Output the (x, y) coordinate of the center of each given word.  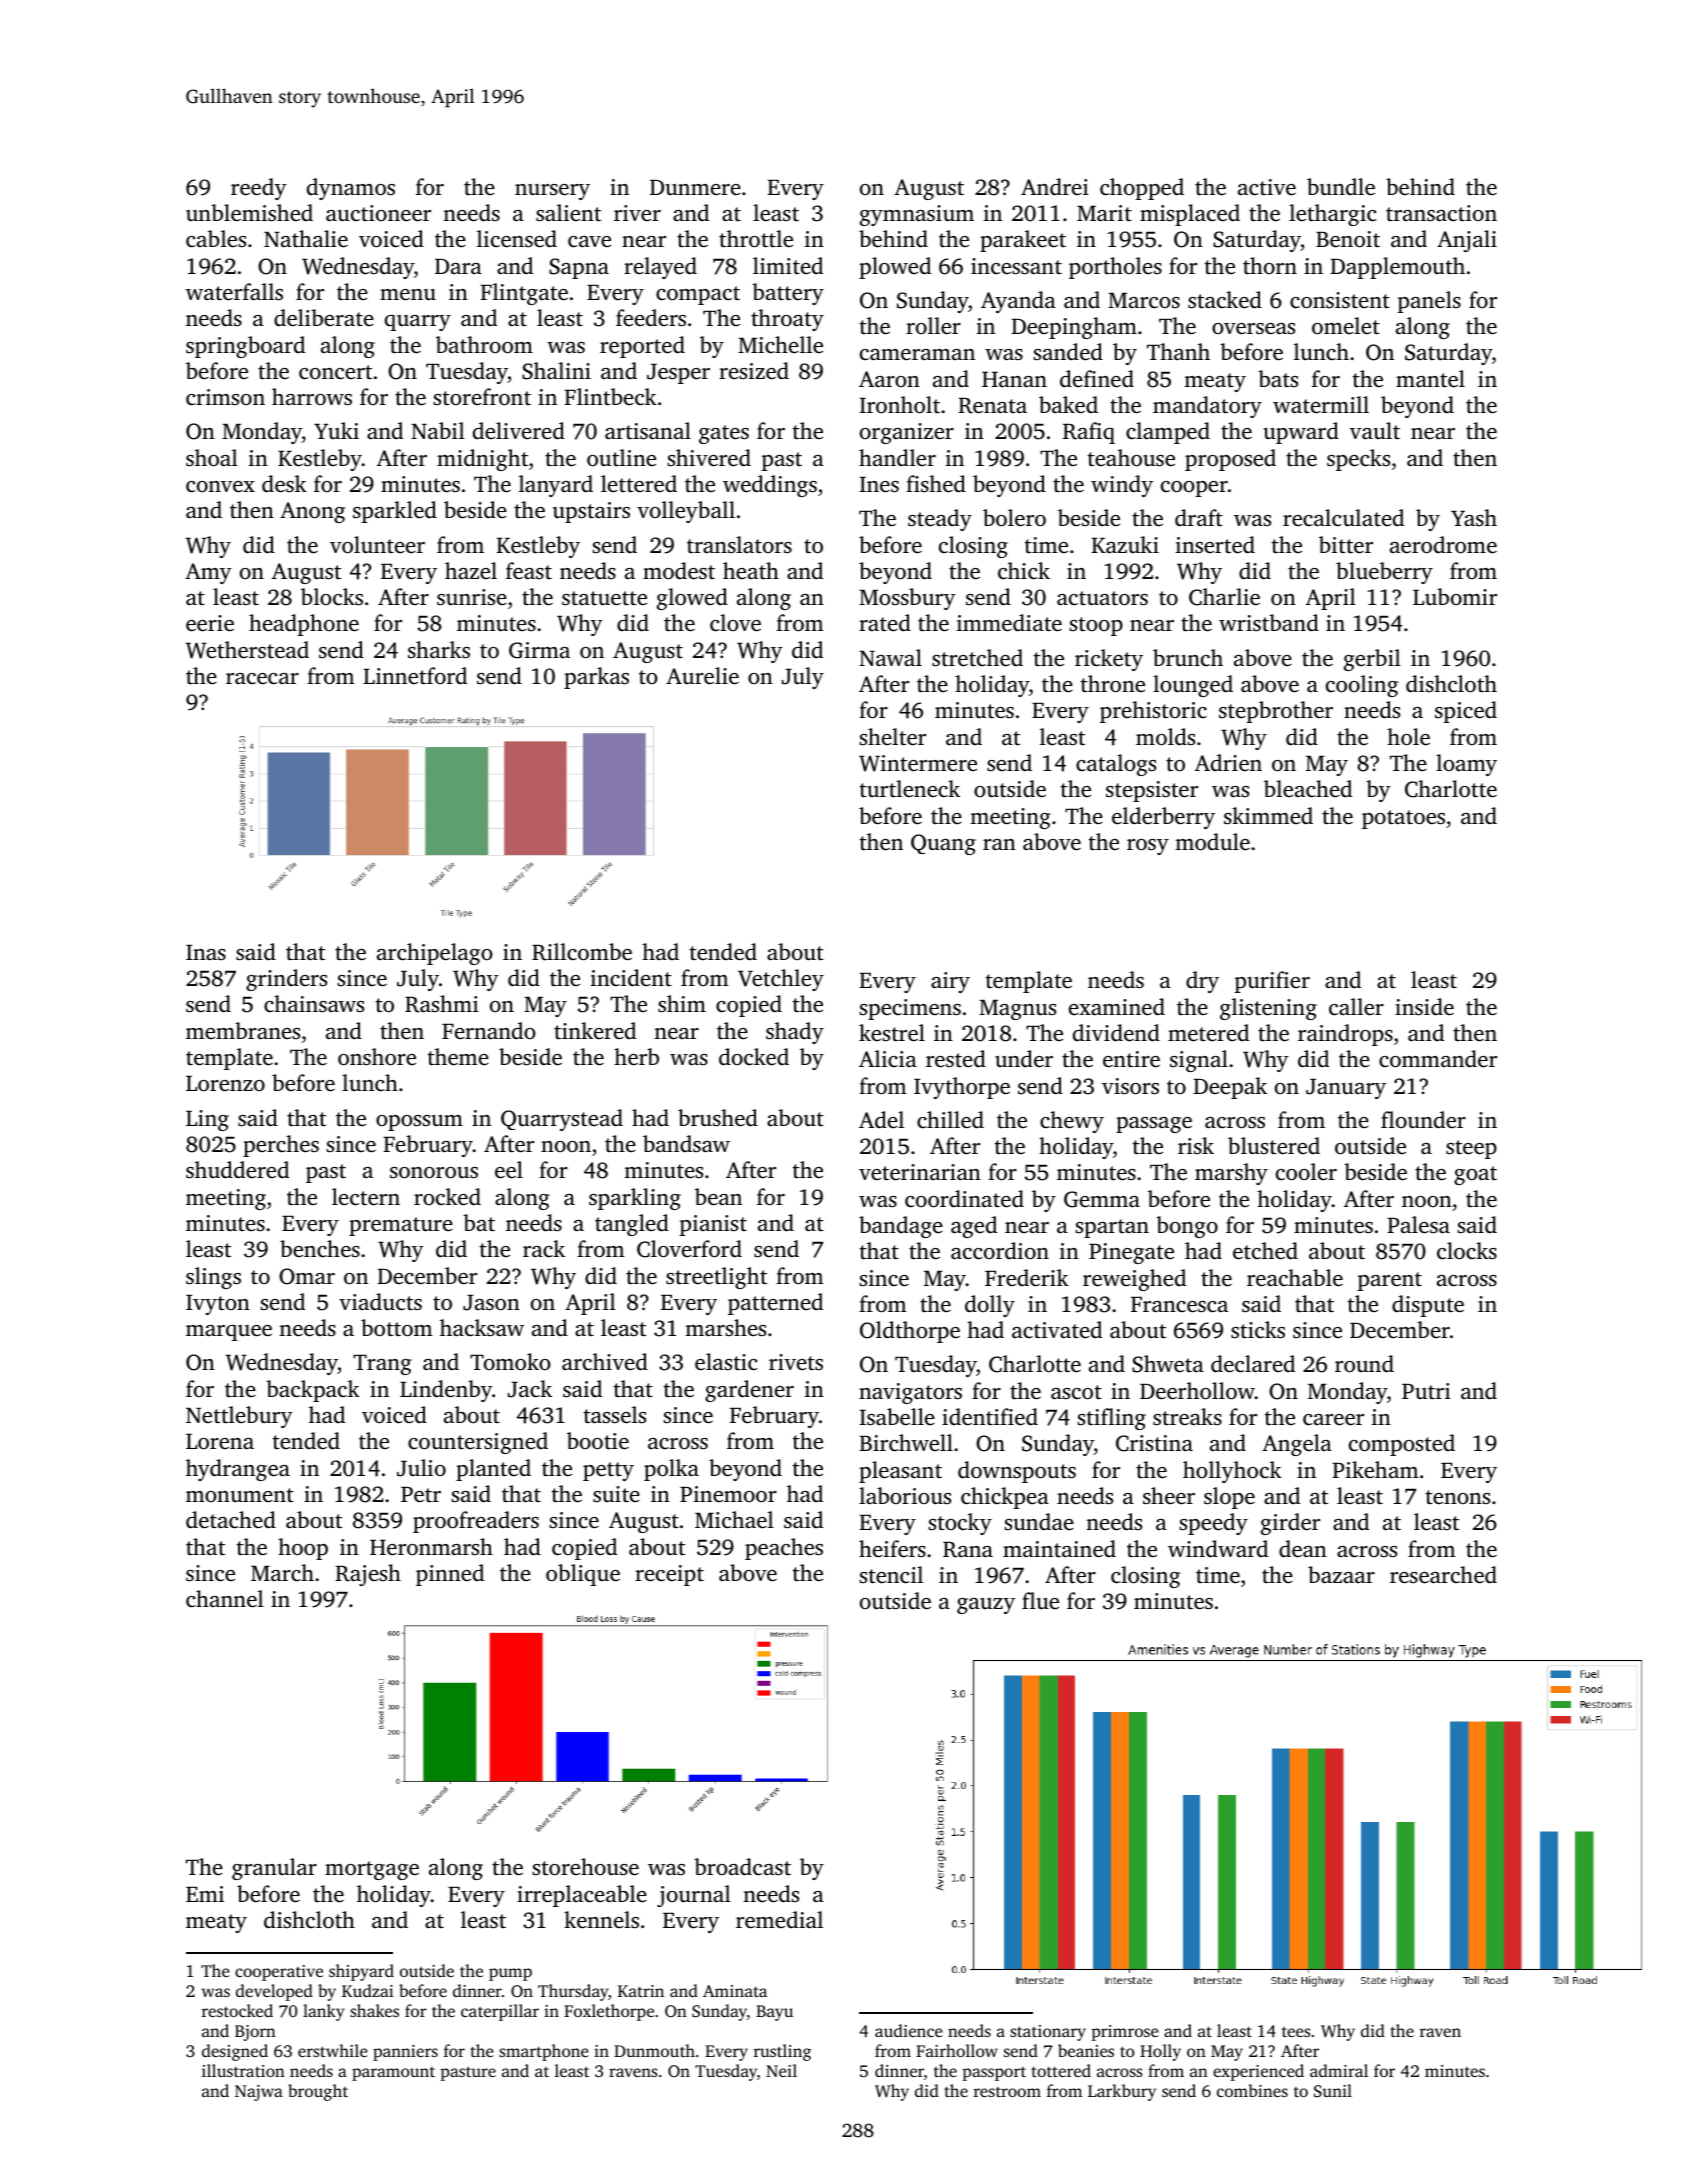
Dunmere (695, 187)
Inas (206, 952)
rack (544, 1248)
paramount (393, 2074)
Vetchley (781, 980)
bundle (1341, 187)
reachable (1295, 1278)
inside (1424, 1007)
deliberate (324, 318)
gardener (749, 1391)
